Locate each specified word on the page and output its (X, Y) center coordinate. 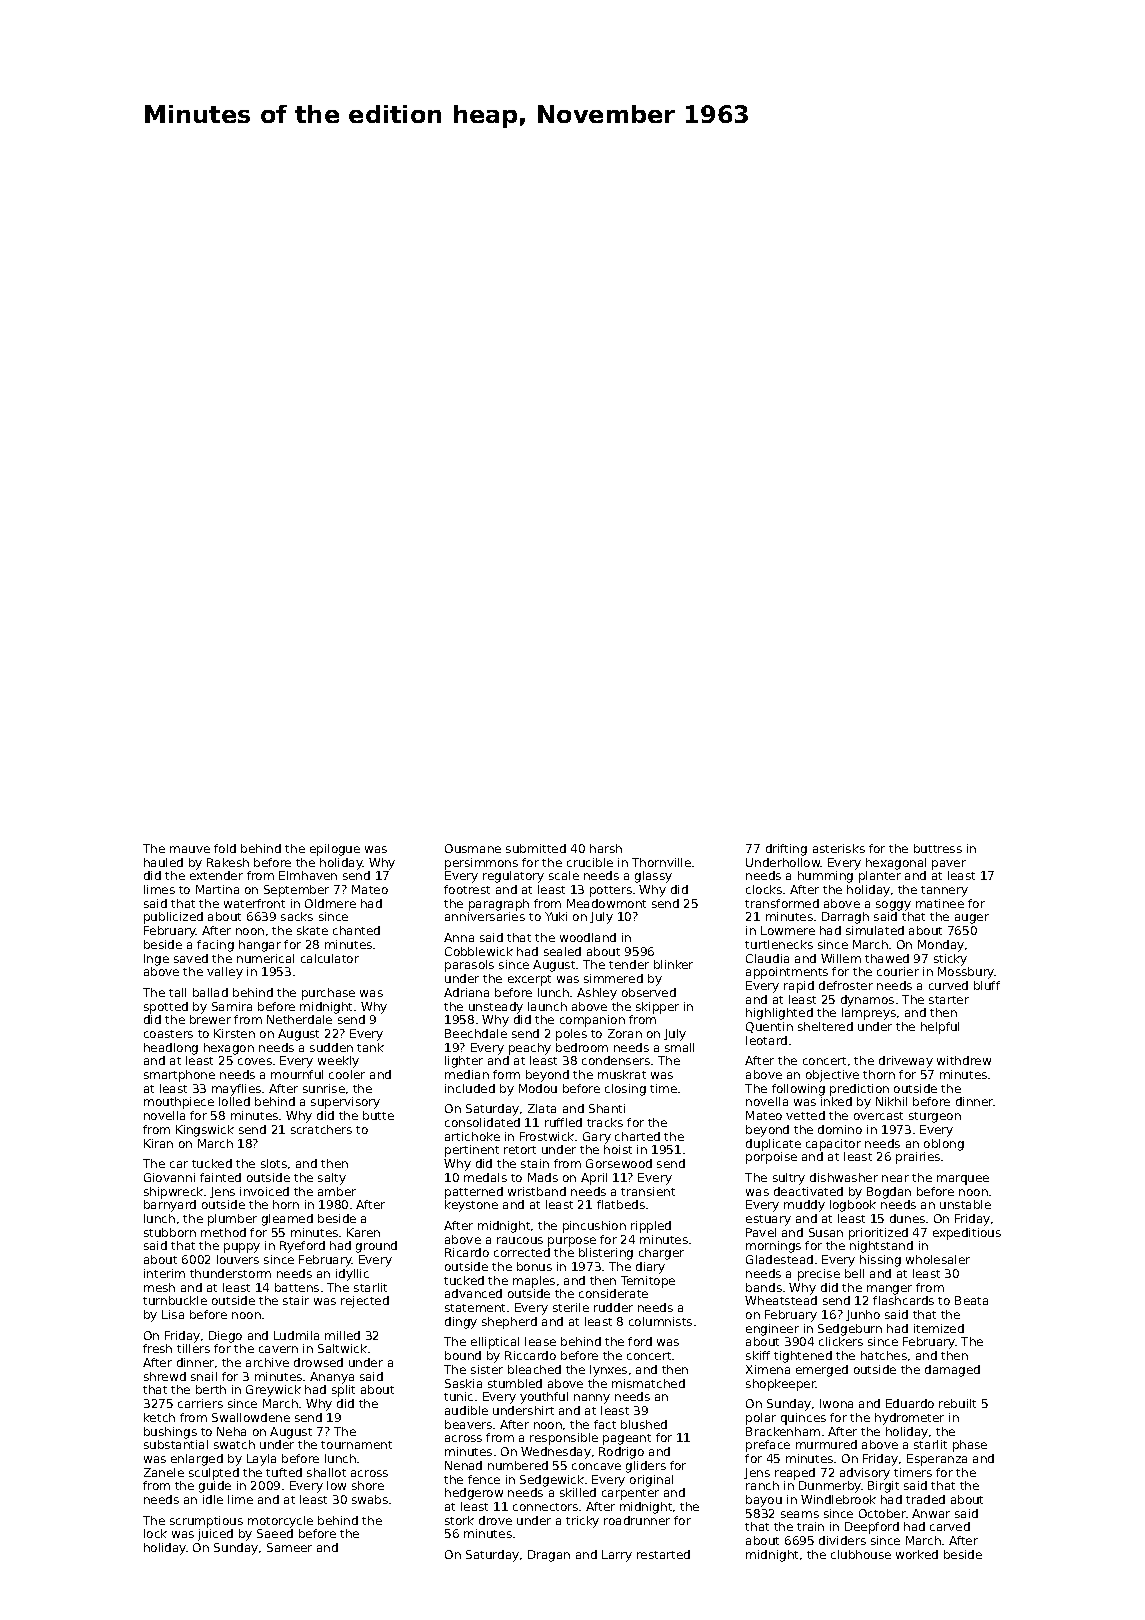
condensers (616, 1060)
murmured (826, 1444)
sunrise (324, 1088)
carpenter (630, 1494)
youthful (544, 1398)
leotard (766, 1040)
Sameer (289, 1547)
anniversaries (485, 916)
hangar (260, 946)
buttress (938, 848)
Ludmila (296, 1335)
